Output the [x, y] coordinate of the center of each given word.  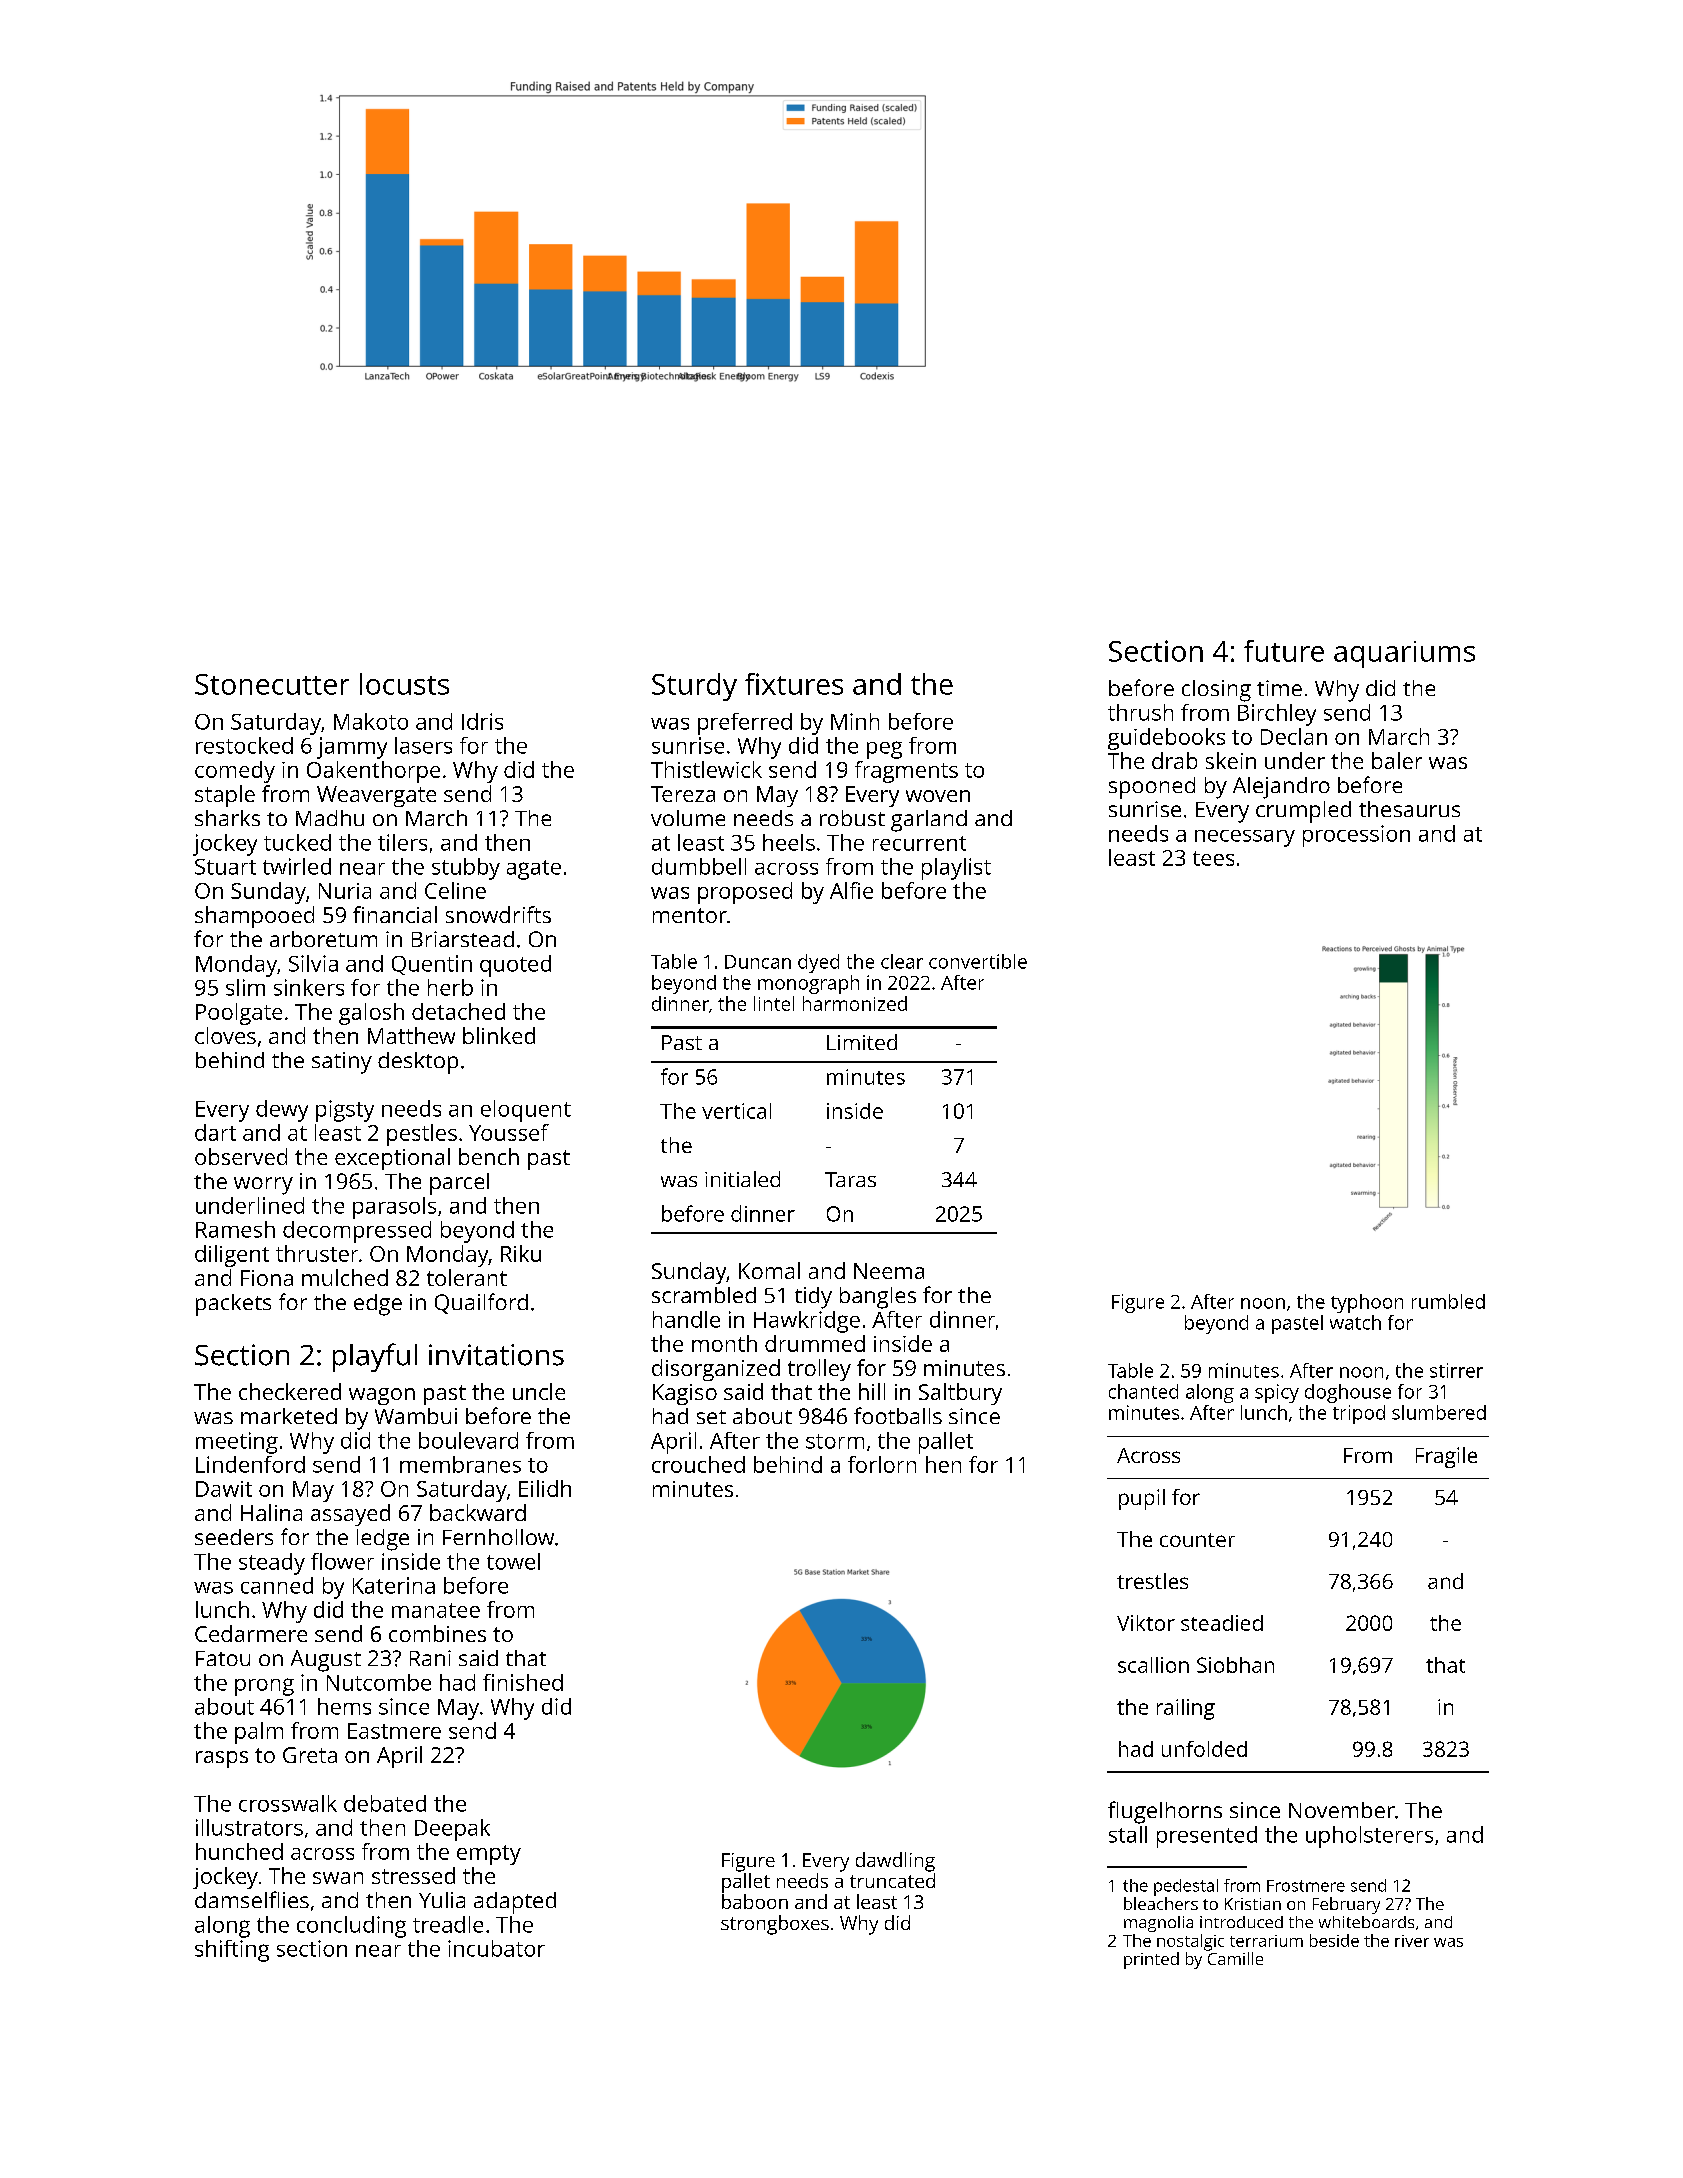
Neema [889, 1271]
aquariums [1404, 654]
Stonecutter [272, 684]
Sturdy [694, 687]
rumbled [1448, 1301]
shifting [232, 1951]
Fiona [267, 1278]
